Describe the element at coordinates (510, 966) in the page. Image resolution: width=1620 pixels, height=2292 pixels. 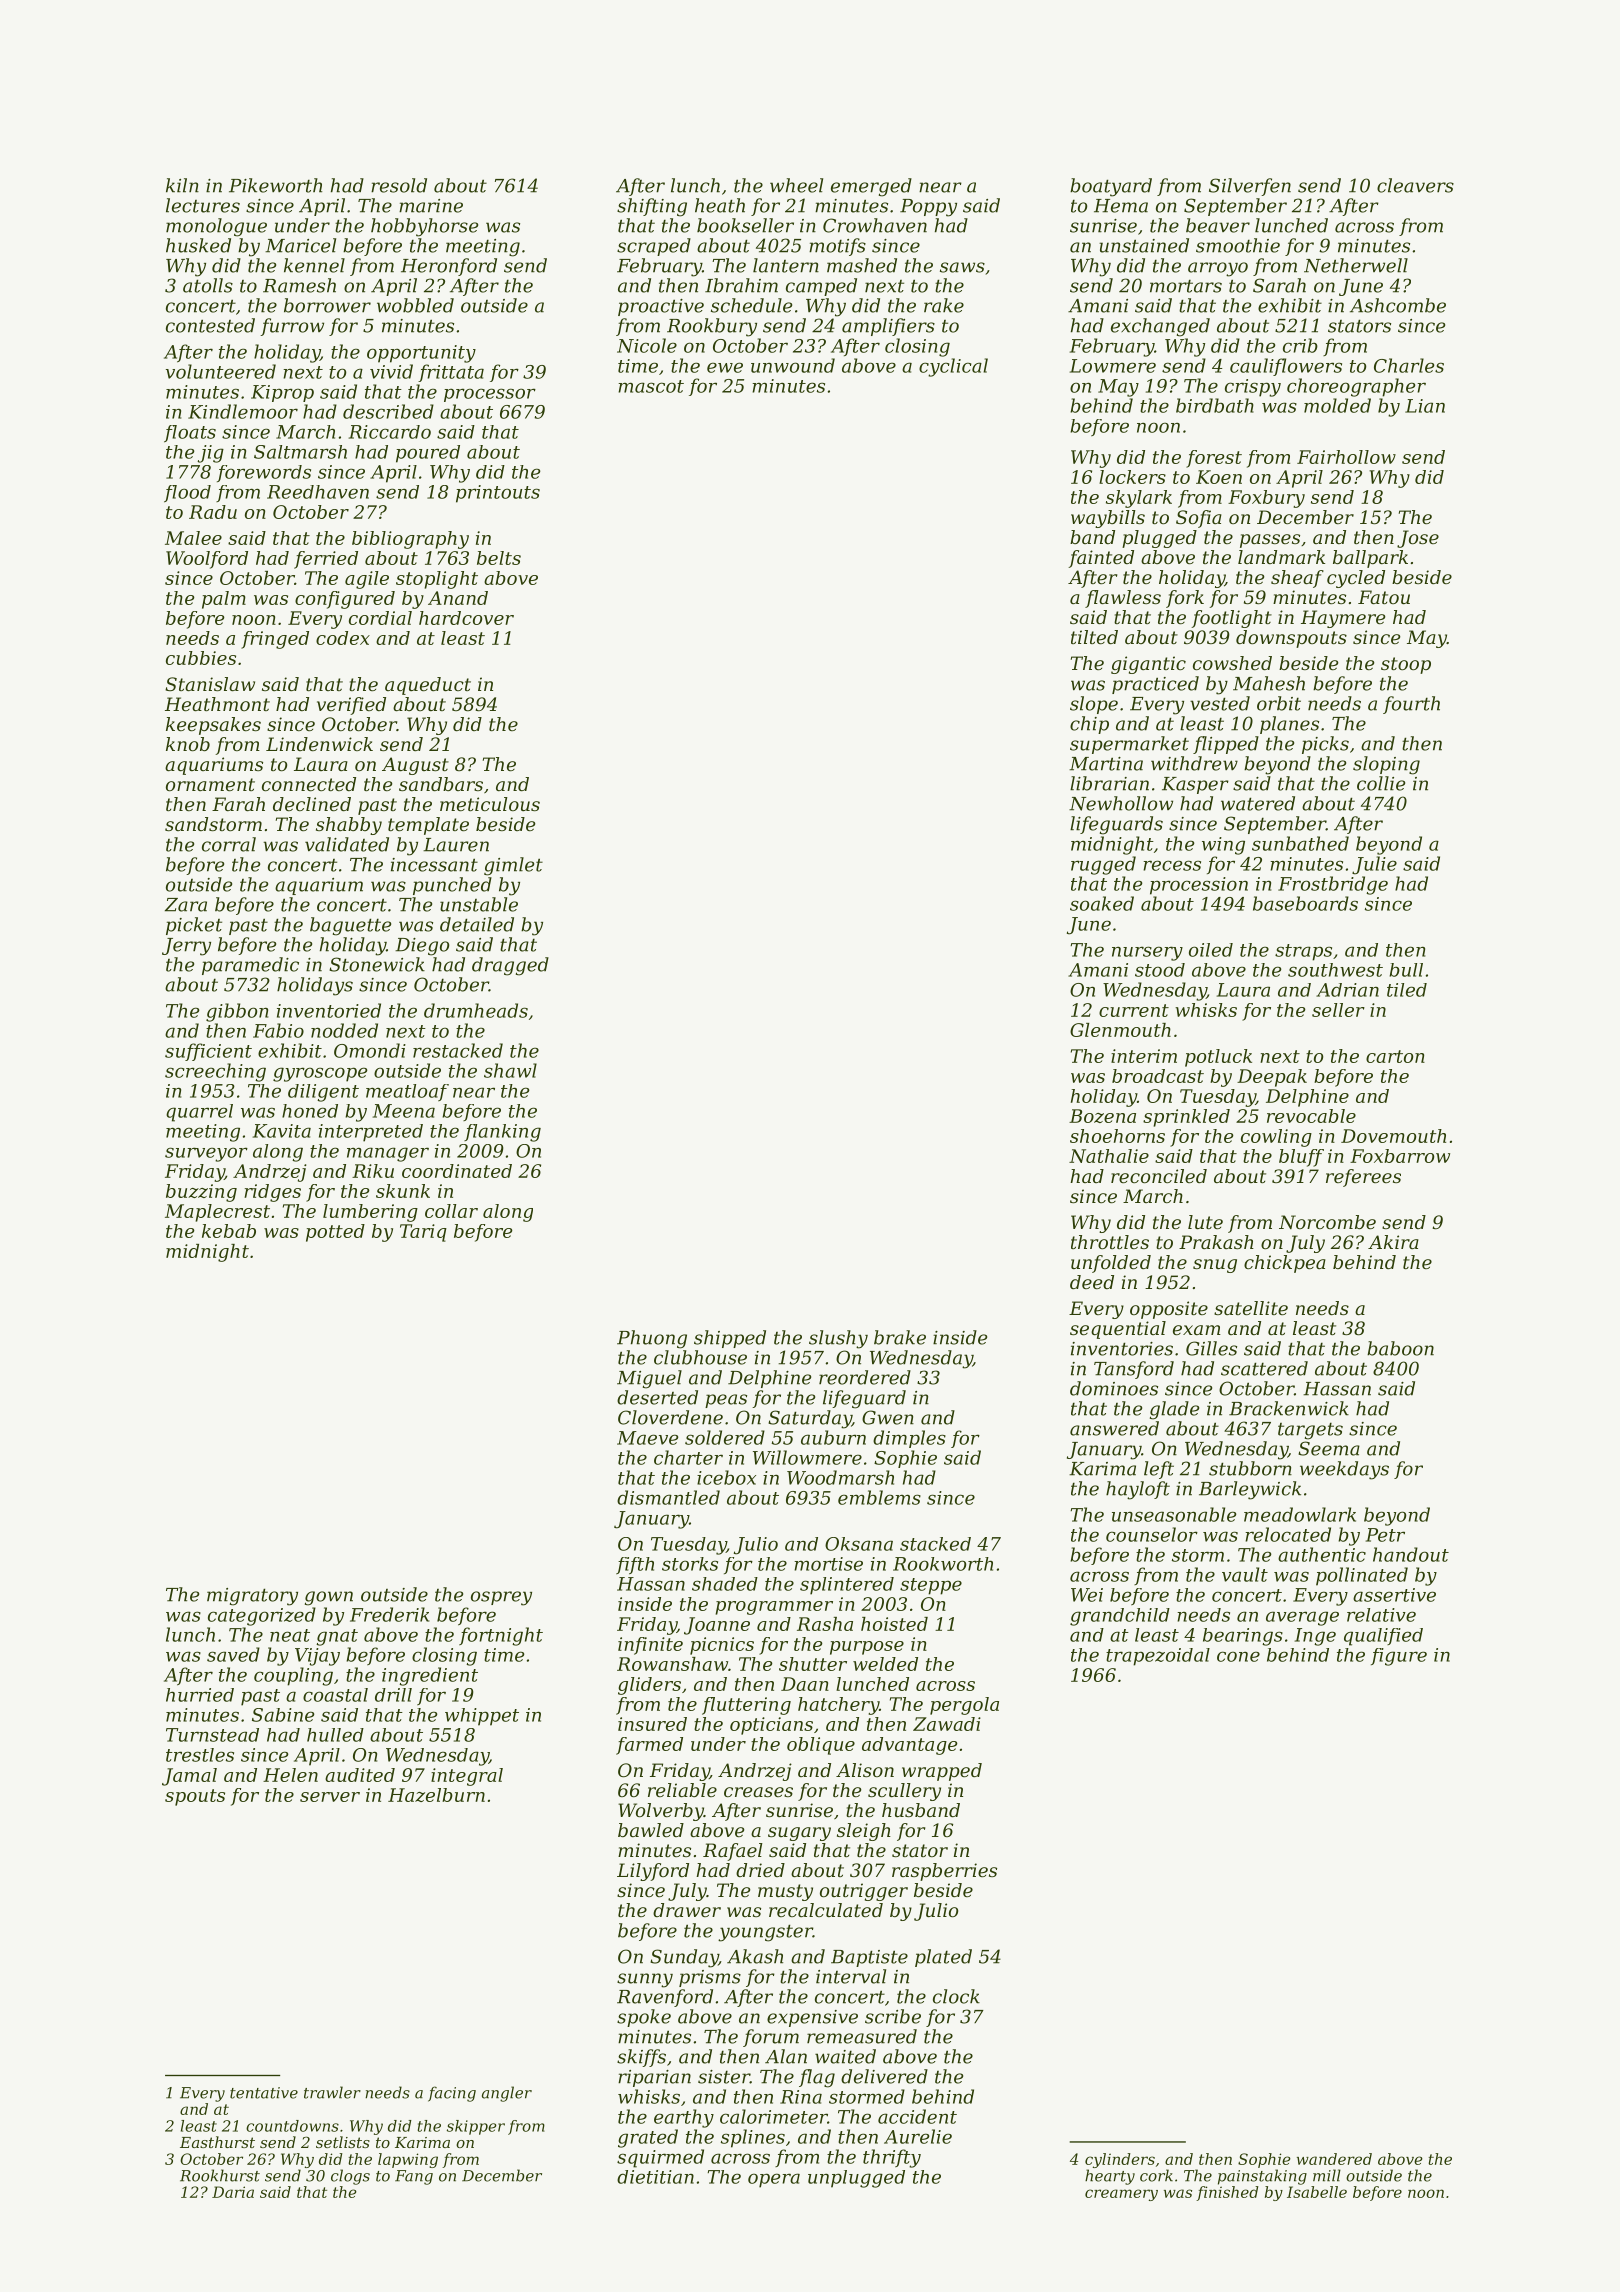
I see `dragged` at that location.
